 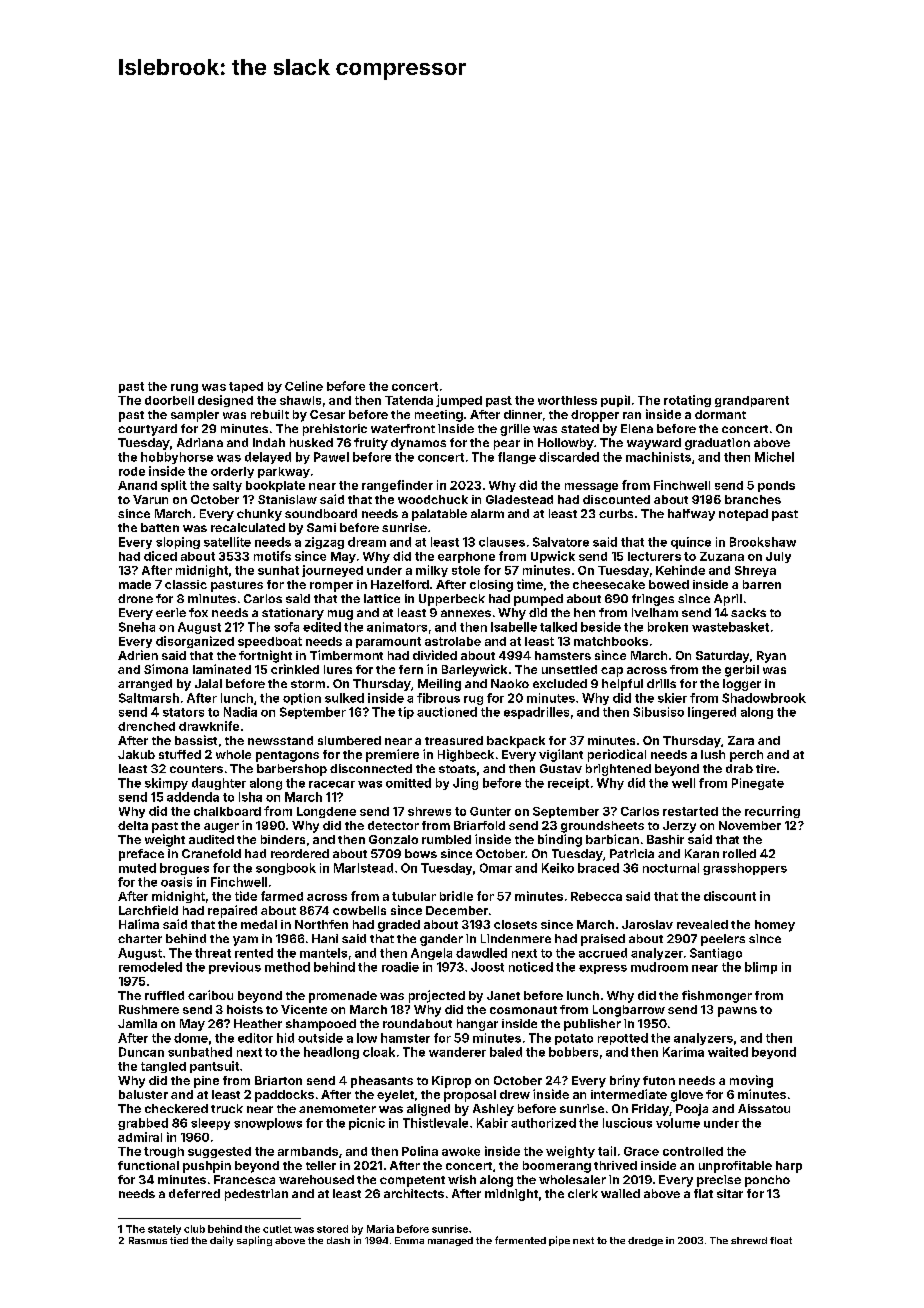 I want to click on time, so click(x=530, y=584).
